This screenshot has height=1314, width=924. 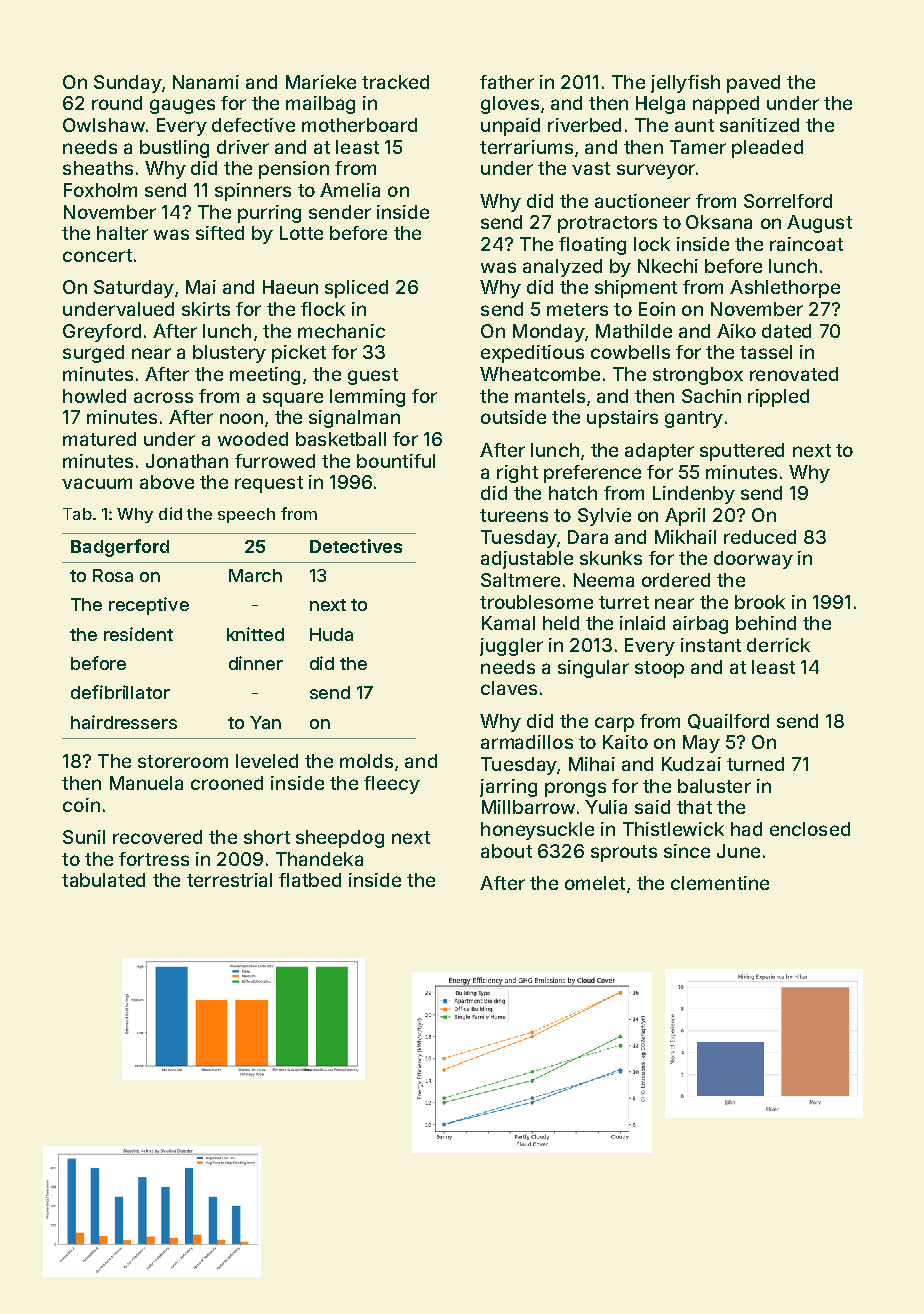 I want to click on matured, so click(x=99, y=439).
